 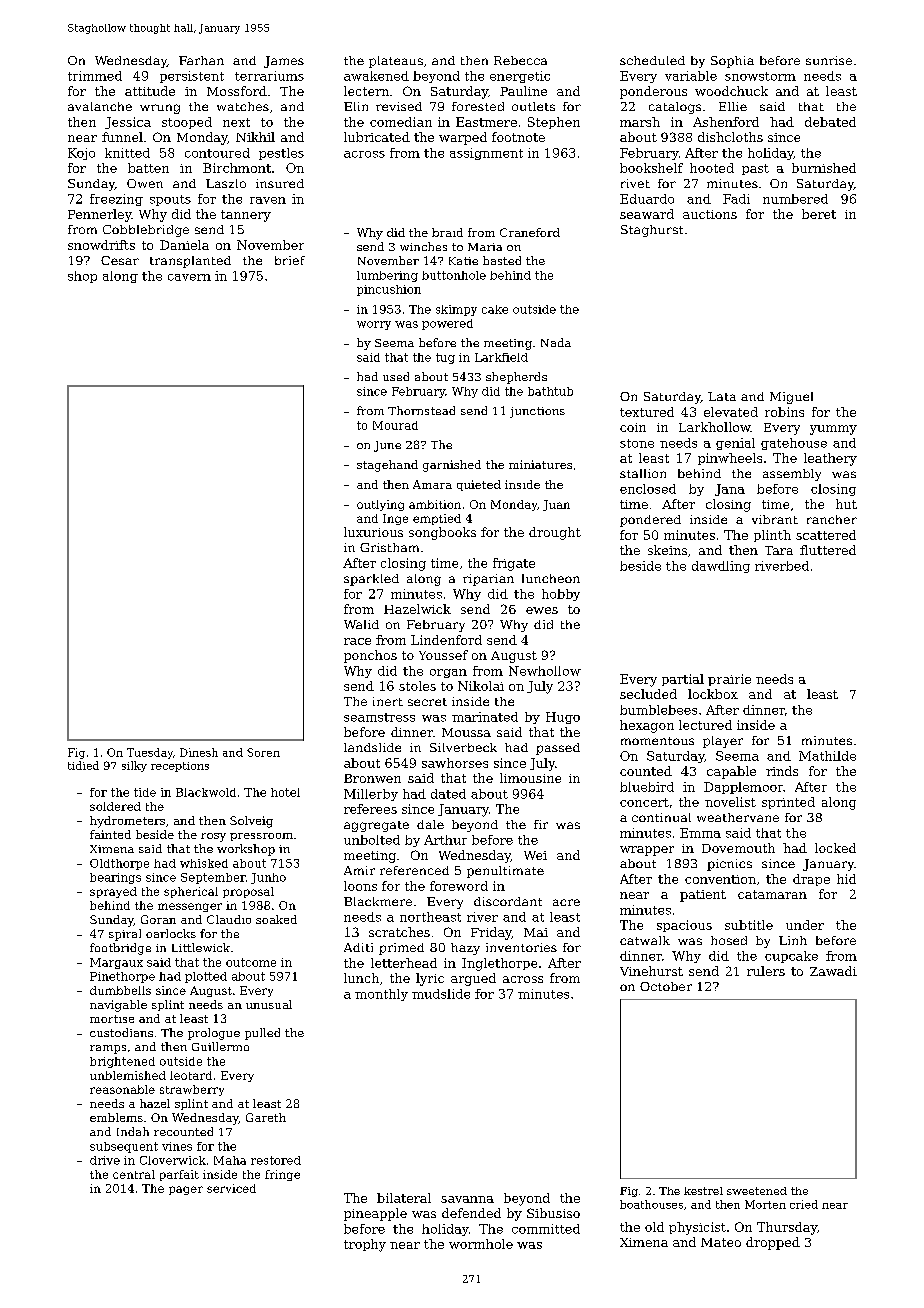 I want to click on trophy, so click(x=365, y=1245).
